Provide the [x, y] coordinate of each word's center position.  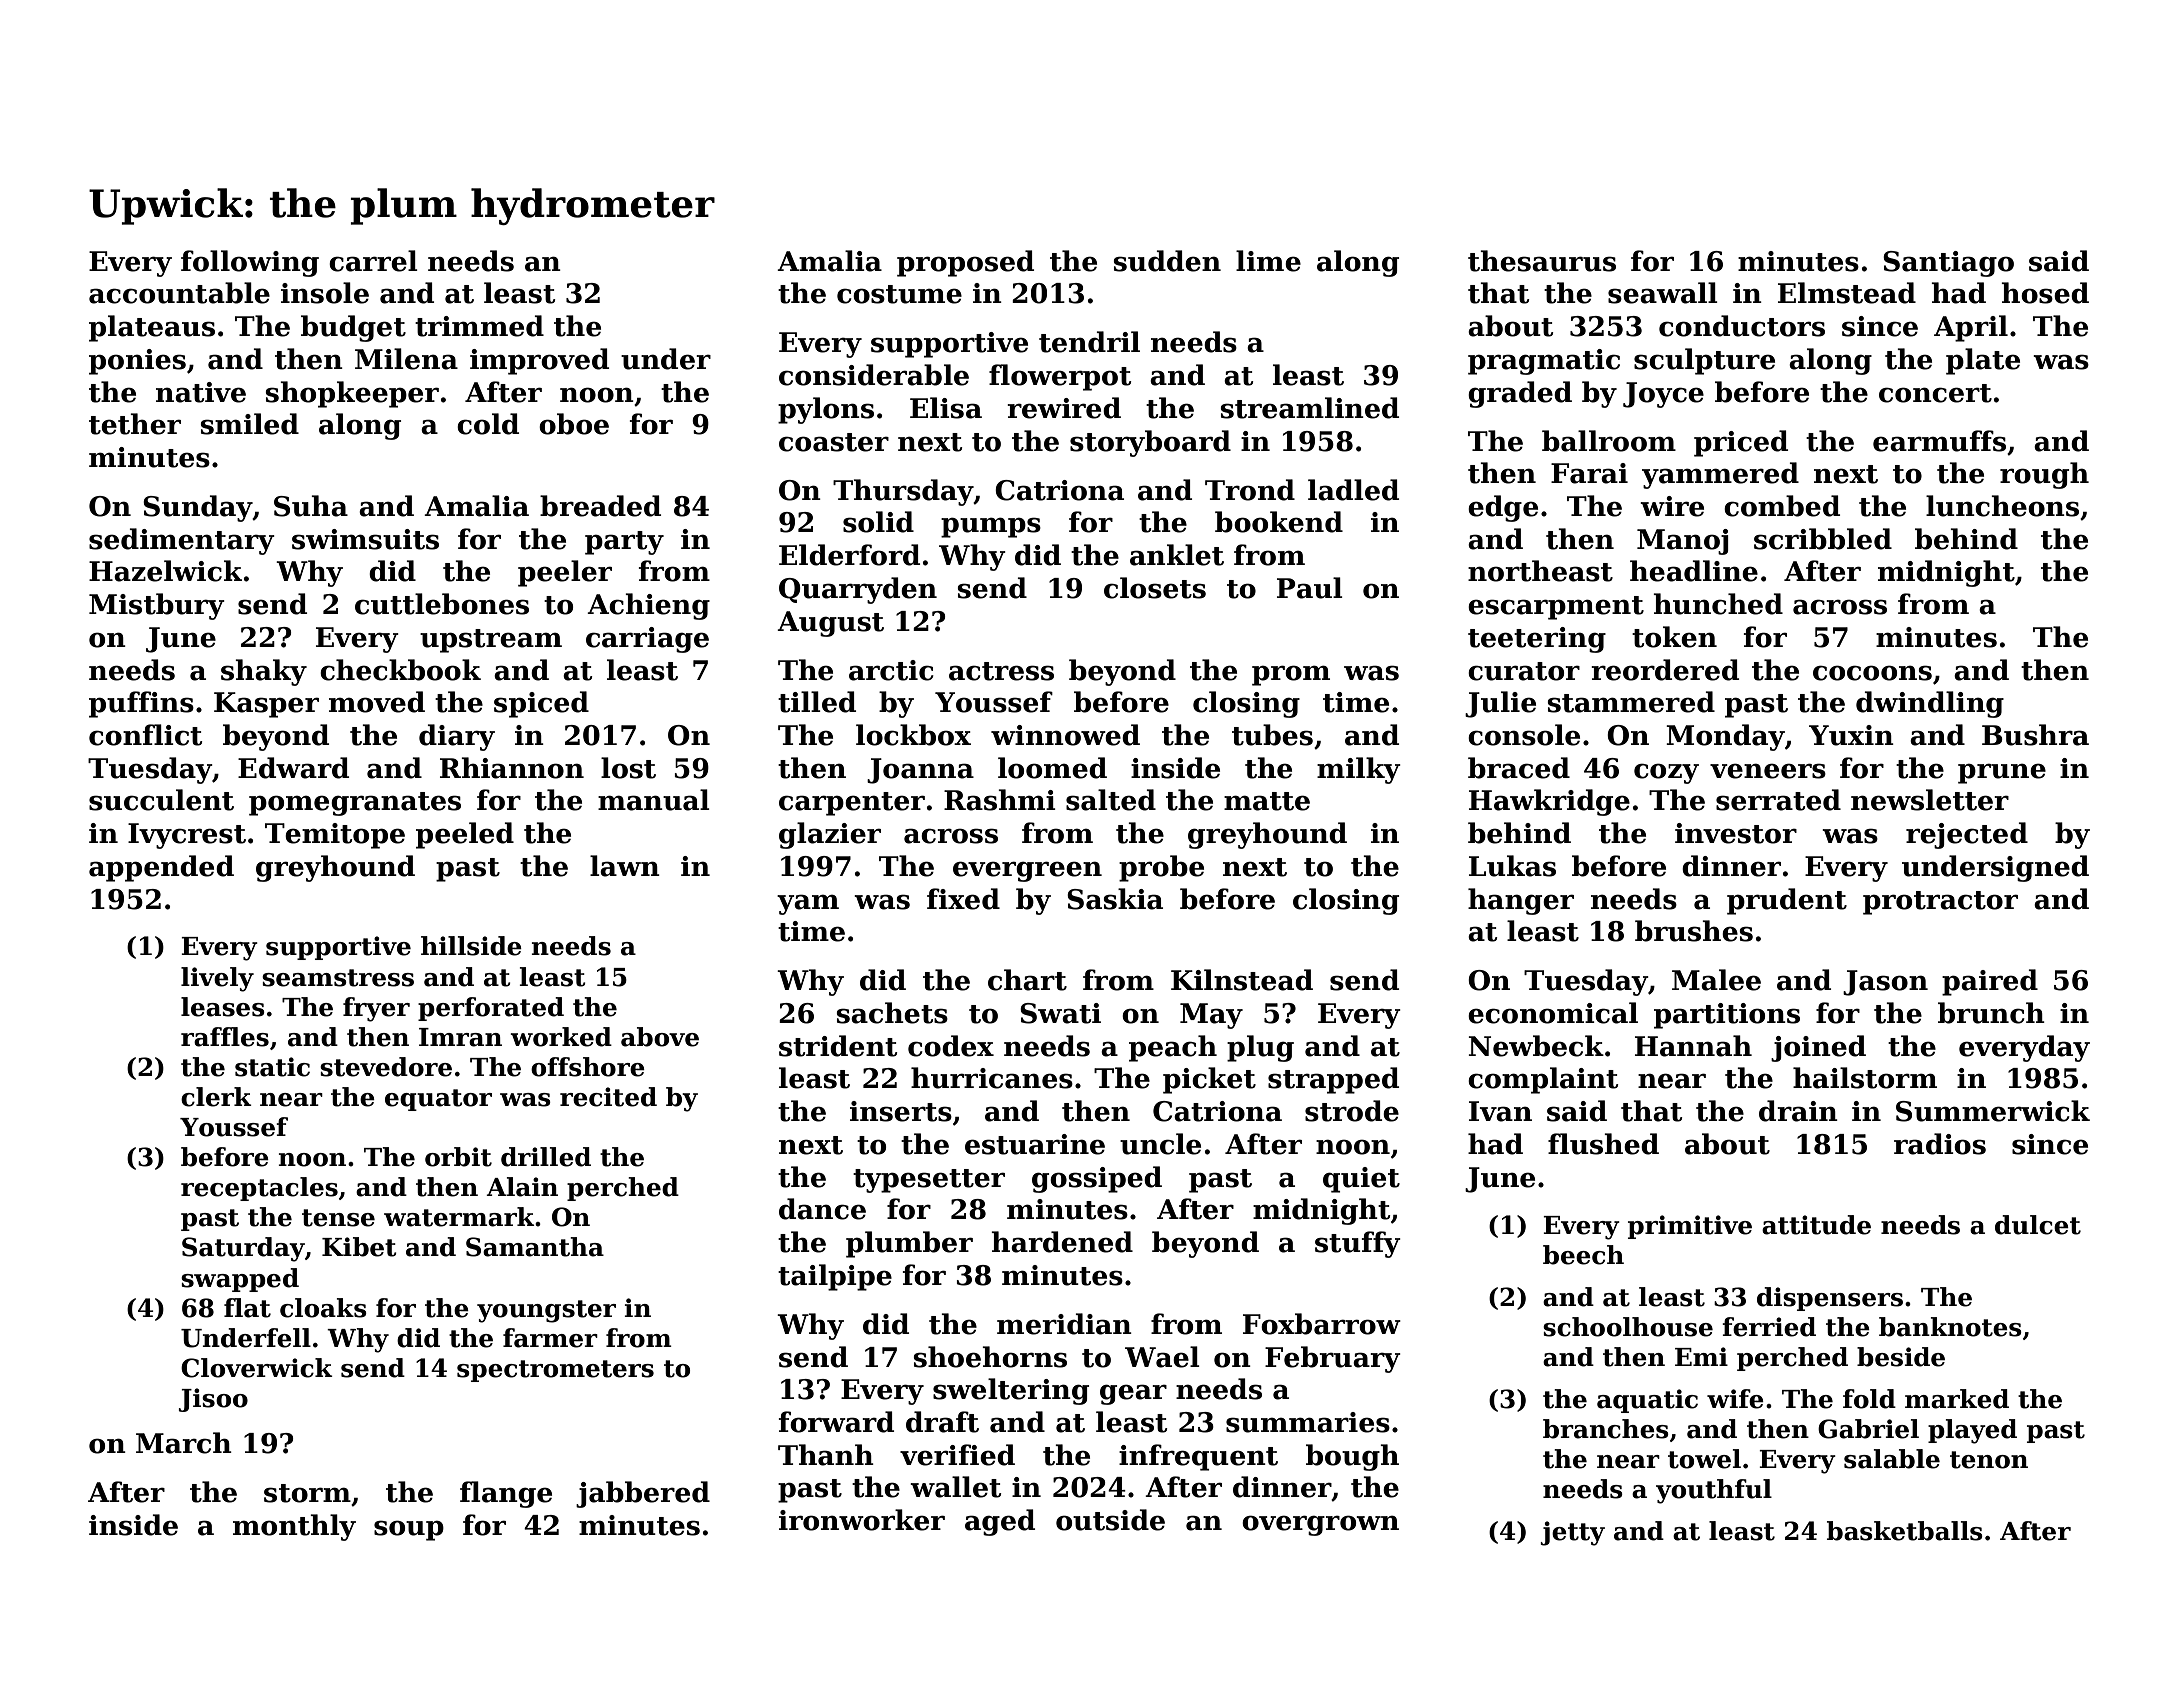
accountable [179, 293]
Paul [1310, 588]
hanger [1521, 901]
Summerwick [1993, 1111]
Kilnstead [1242, 980]
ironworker [862, 1520]
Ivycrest [187, 836]
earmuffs [1939, 441]
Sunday [198, 508]
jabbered [643, 1494]
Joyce [1663, 395]
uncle [1160, 1144]
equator [438, 1100]
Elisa [946, 408]
